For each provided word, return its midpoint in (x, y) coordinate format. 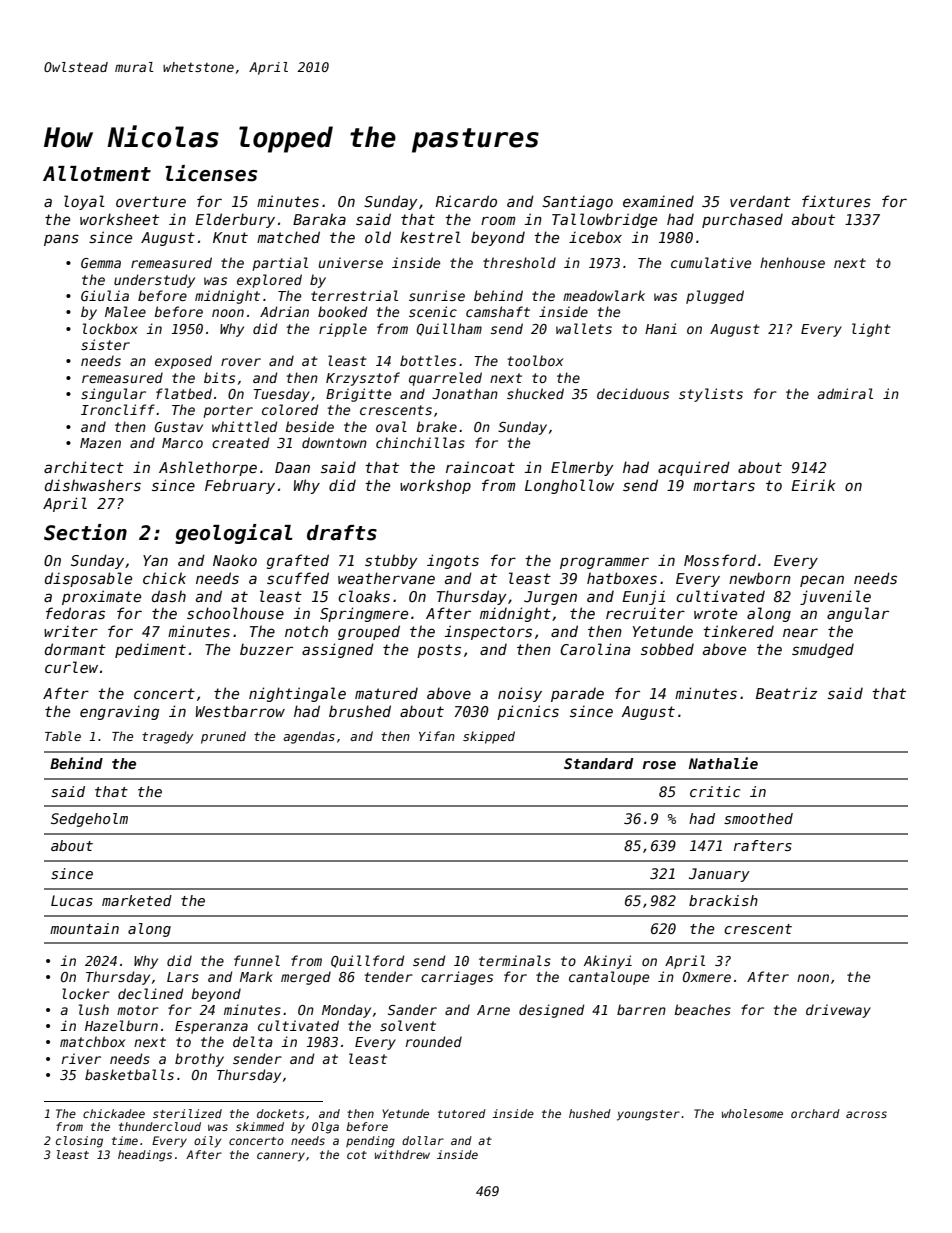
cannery (281, 1157)
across (866, 1114)
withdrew (402, 1154)
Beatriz (786, 693)
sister (105, 344)
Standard (598, 763)
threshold (519, 262)
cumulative (711, 262)
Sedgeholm (89, 820)
